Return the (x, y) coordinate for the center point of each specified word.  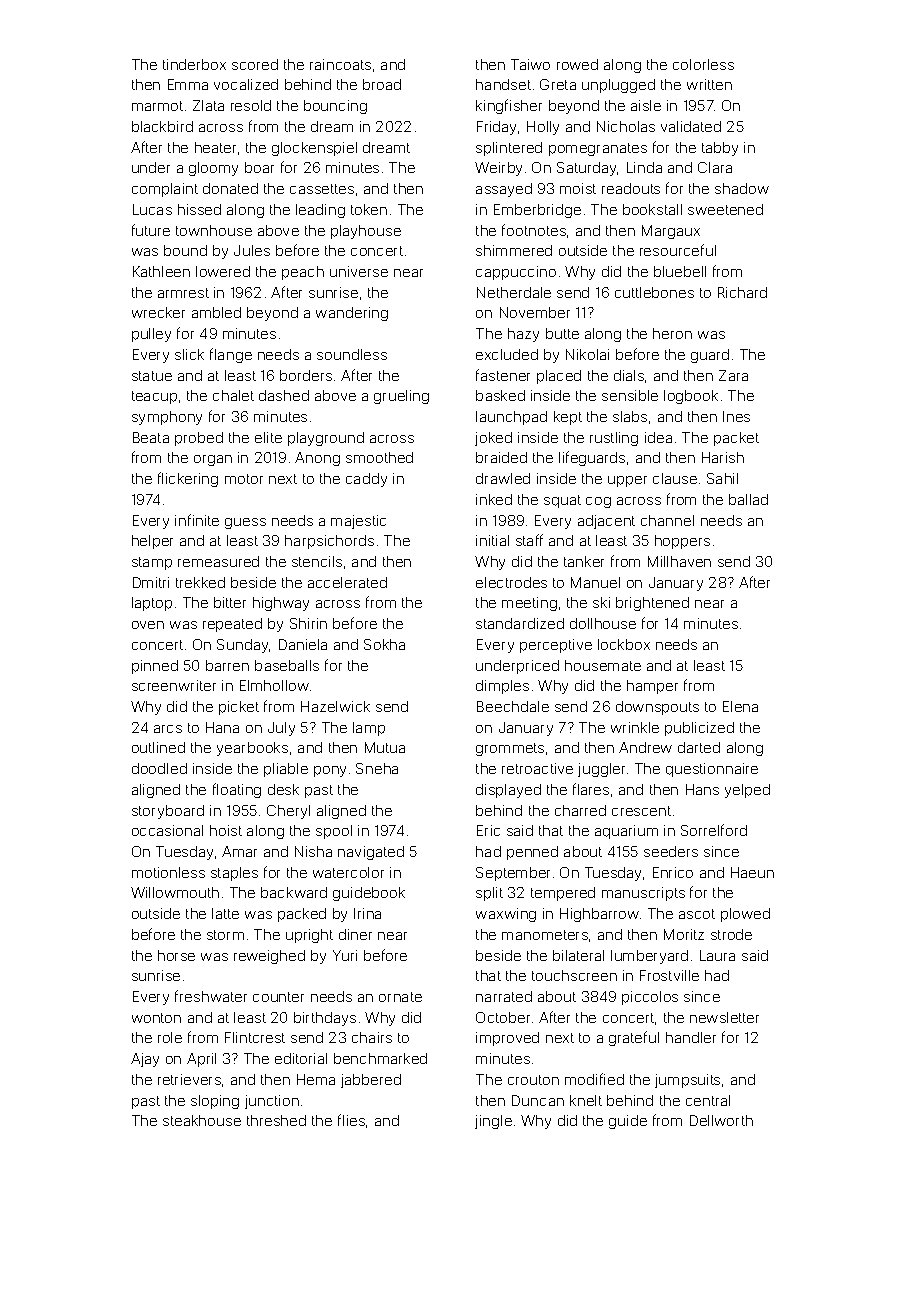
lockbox (624, 644)
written (709, 84)
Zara (733, 375)
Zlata (208, 105)
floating (237, 790)
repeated (232, 625)
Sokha (384, 644)
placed (559, 377)
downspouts (657, 708)
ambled (216, 312)
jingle (493, 1122)
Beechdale (513, 706)
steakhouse (202, 1120)
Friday (496, 128)
